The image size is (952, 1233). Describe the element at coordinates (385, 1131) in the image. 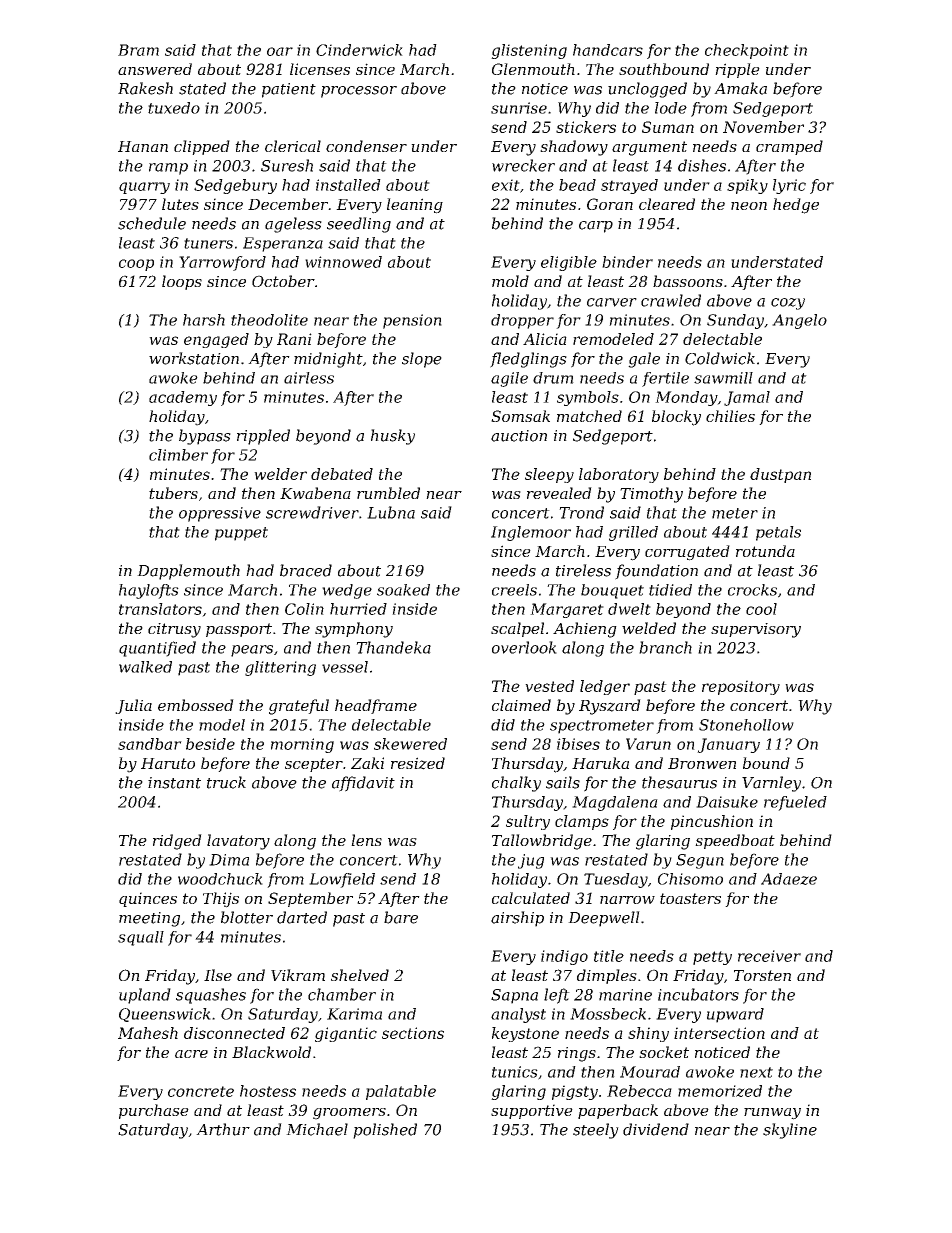

I see `polished` at that location.
